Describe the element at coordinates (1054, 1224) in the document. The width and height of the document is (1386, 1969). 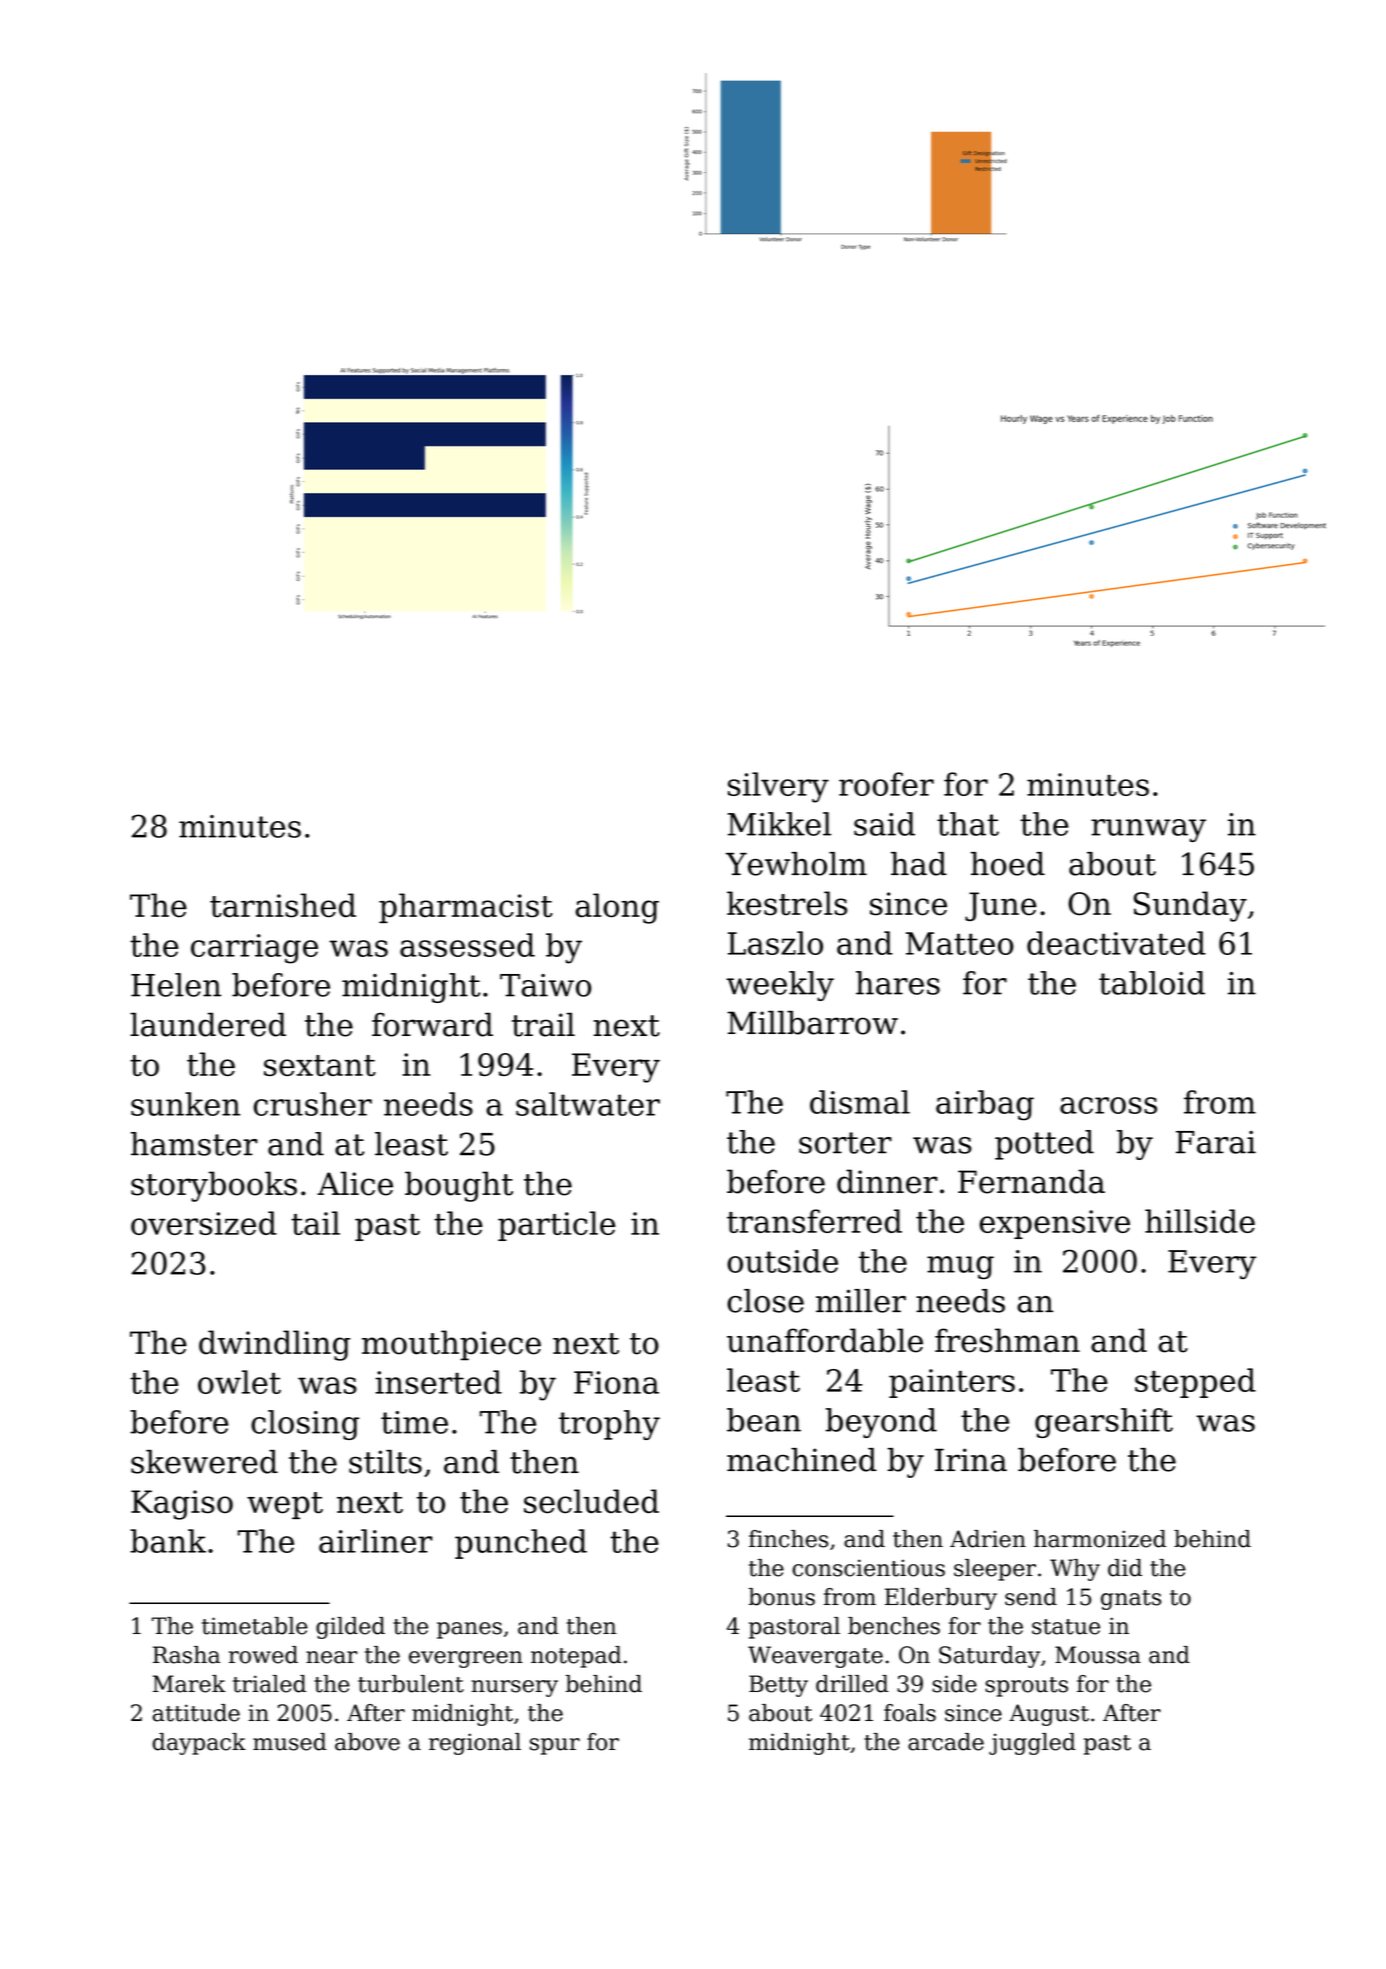
I see `expensive` at that location.
